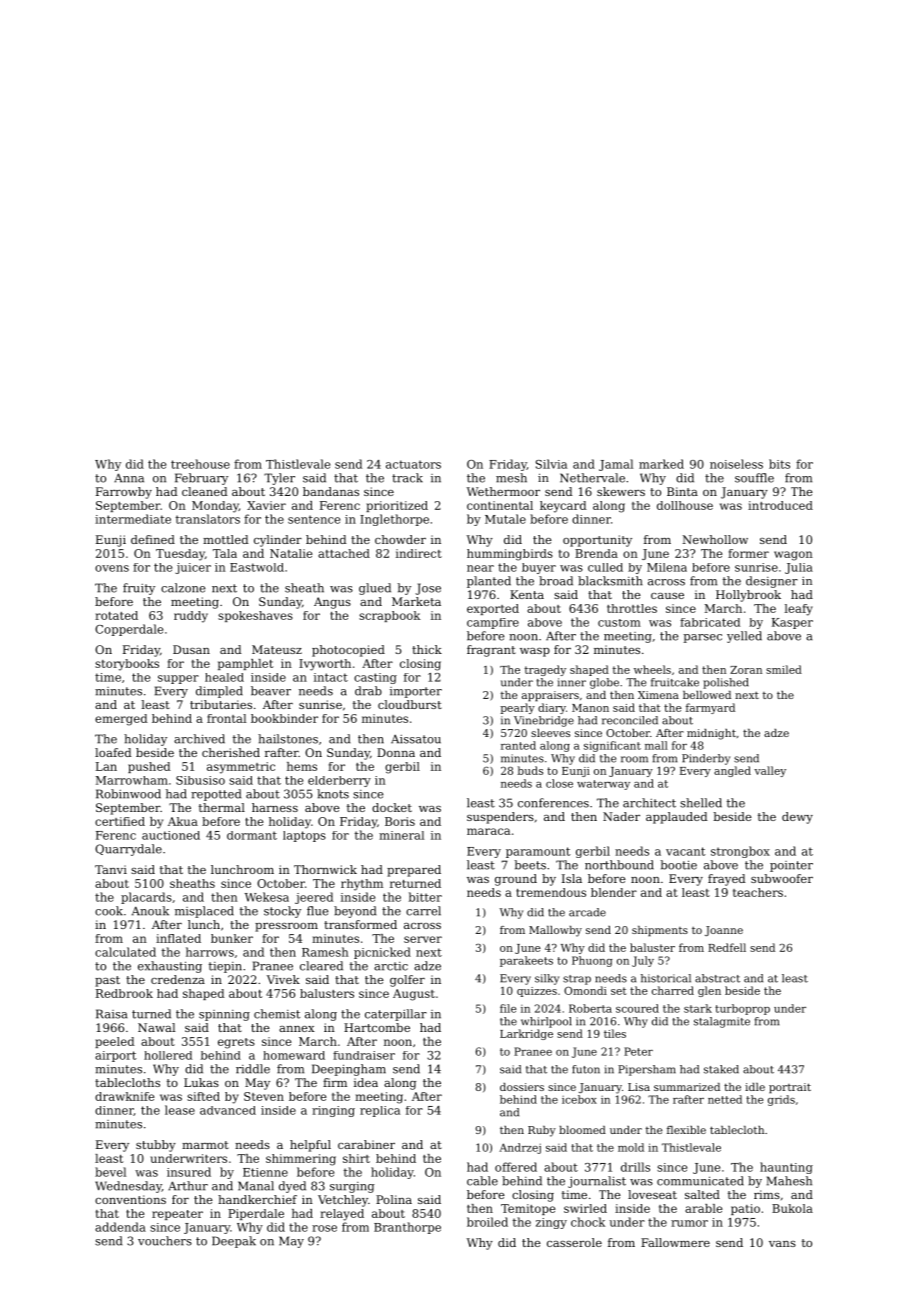  Describe the element at coordinates (205, 1145) in the screenshot. I see `marmot` at that location.
